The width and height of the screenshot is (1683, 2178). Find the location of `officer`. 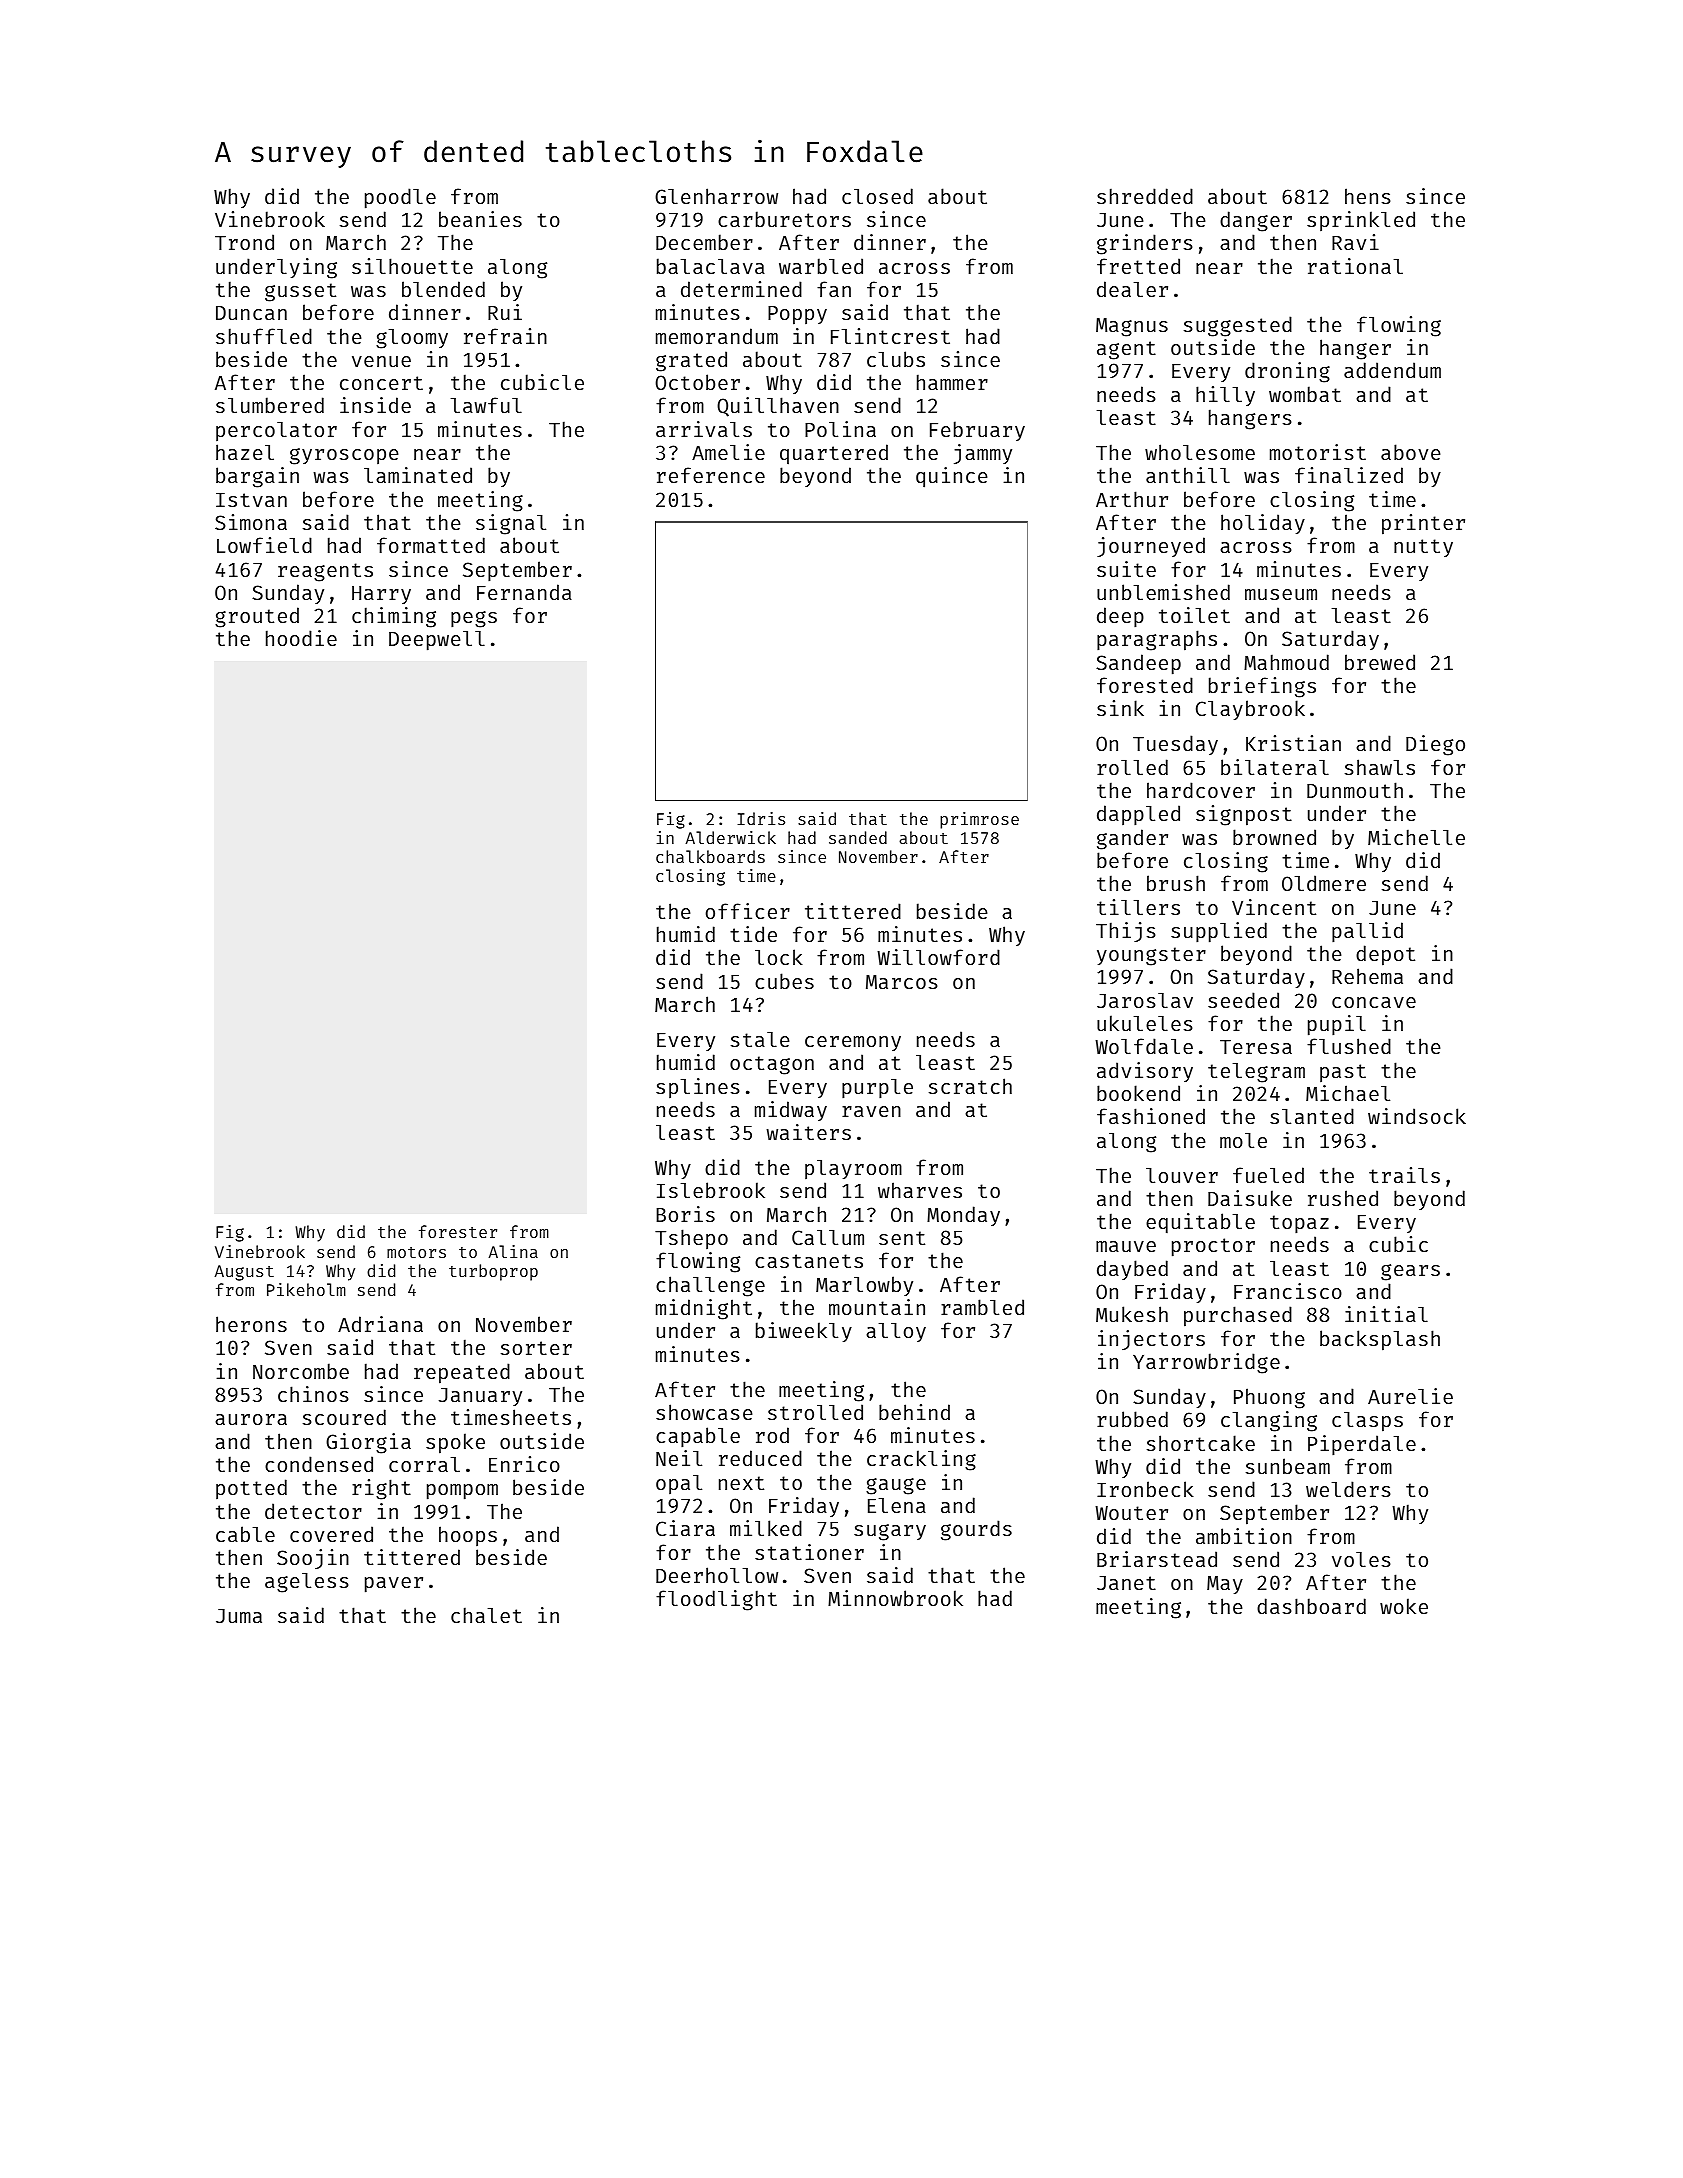

officer is located at coordinates (748, 911).
